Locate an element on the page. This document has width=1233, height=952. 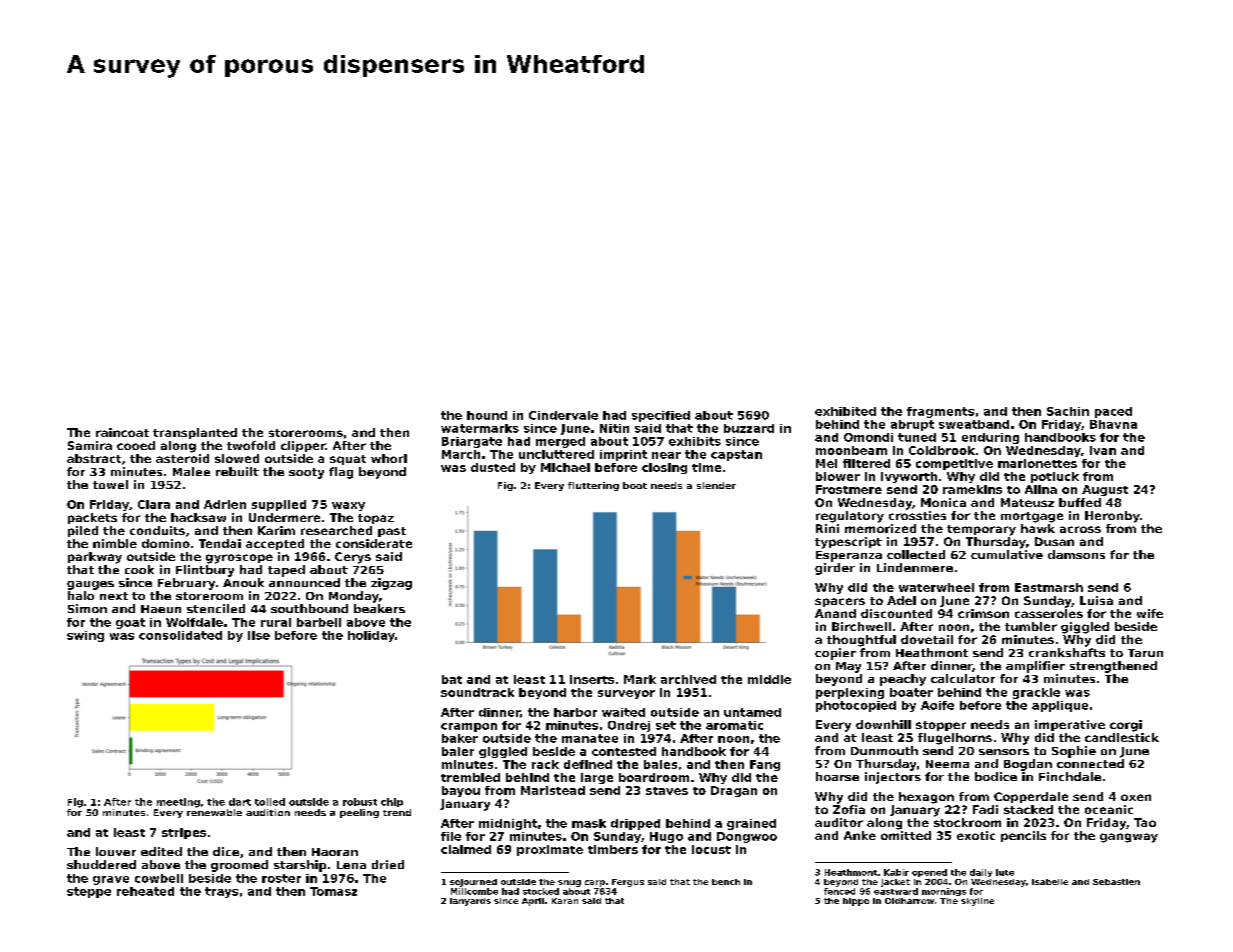
rebuilt is located at coordinates (237, 471).
